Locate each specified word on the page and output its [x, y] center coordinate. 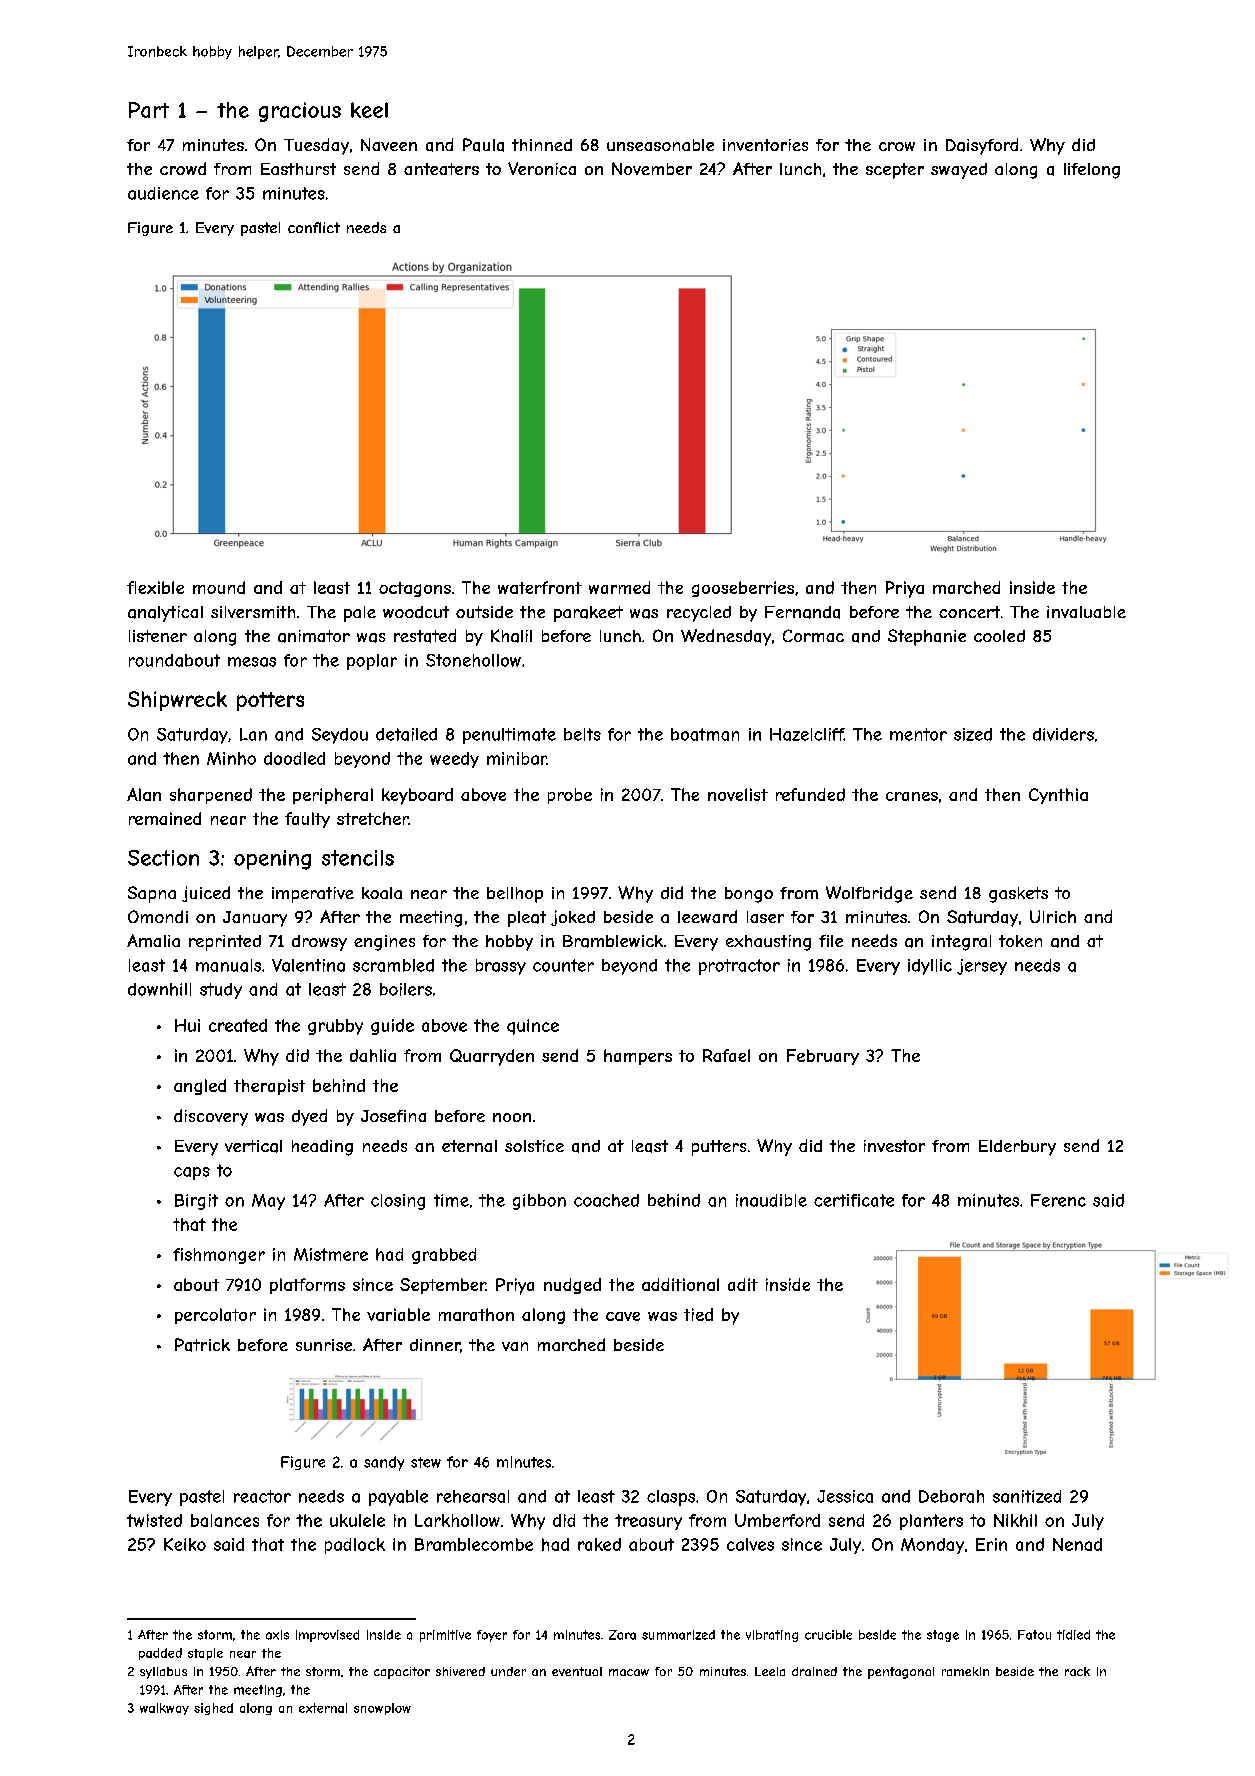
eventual [577, 1671]
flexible [155, 587]
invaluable [1086, 612]
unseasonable [660, 145]
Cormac [813, 635]
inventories [765, 145]
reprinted [225, 943]
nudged [572, 1286]
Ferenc [1058, 1200]
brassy [501, 967]
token [1020, 941]
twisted [154, 1520]
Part [149, 110]
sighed [213, 1709]
